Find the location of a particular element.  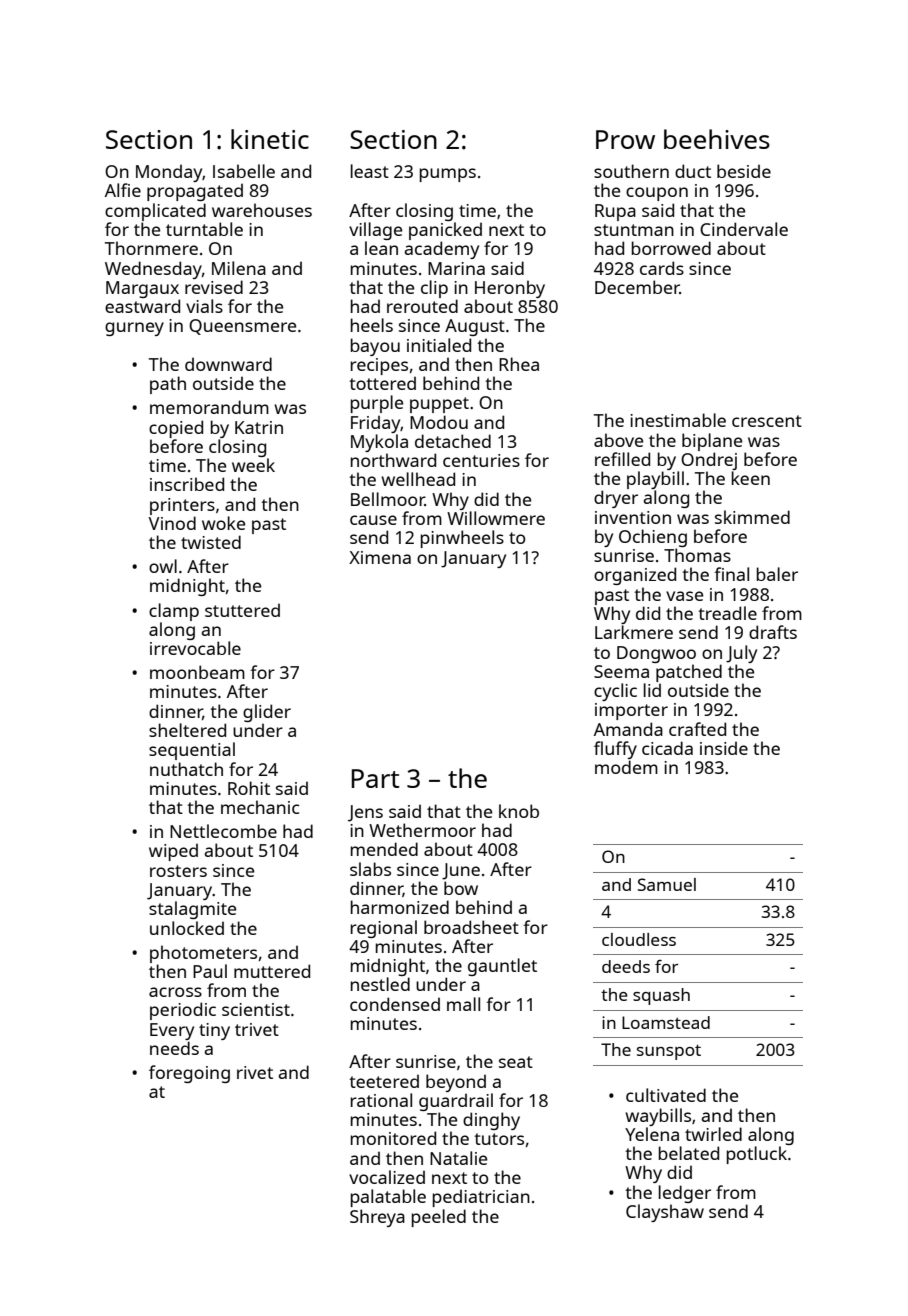

Shreya is located at coordinates (377, 1218).
